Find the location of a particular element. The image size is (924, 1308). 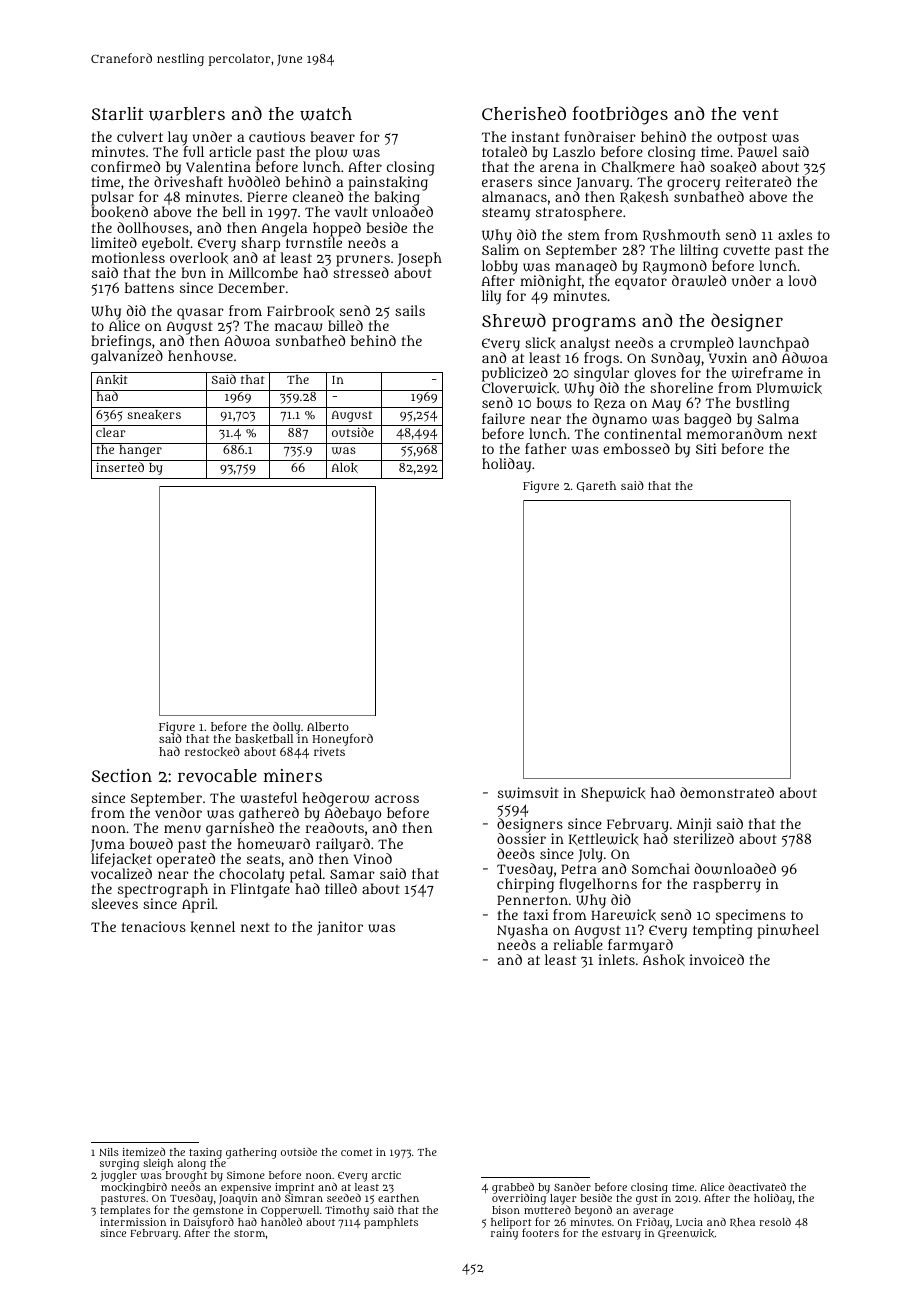

specimens is located at coordinates (751, 916).
